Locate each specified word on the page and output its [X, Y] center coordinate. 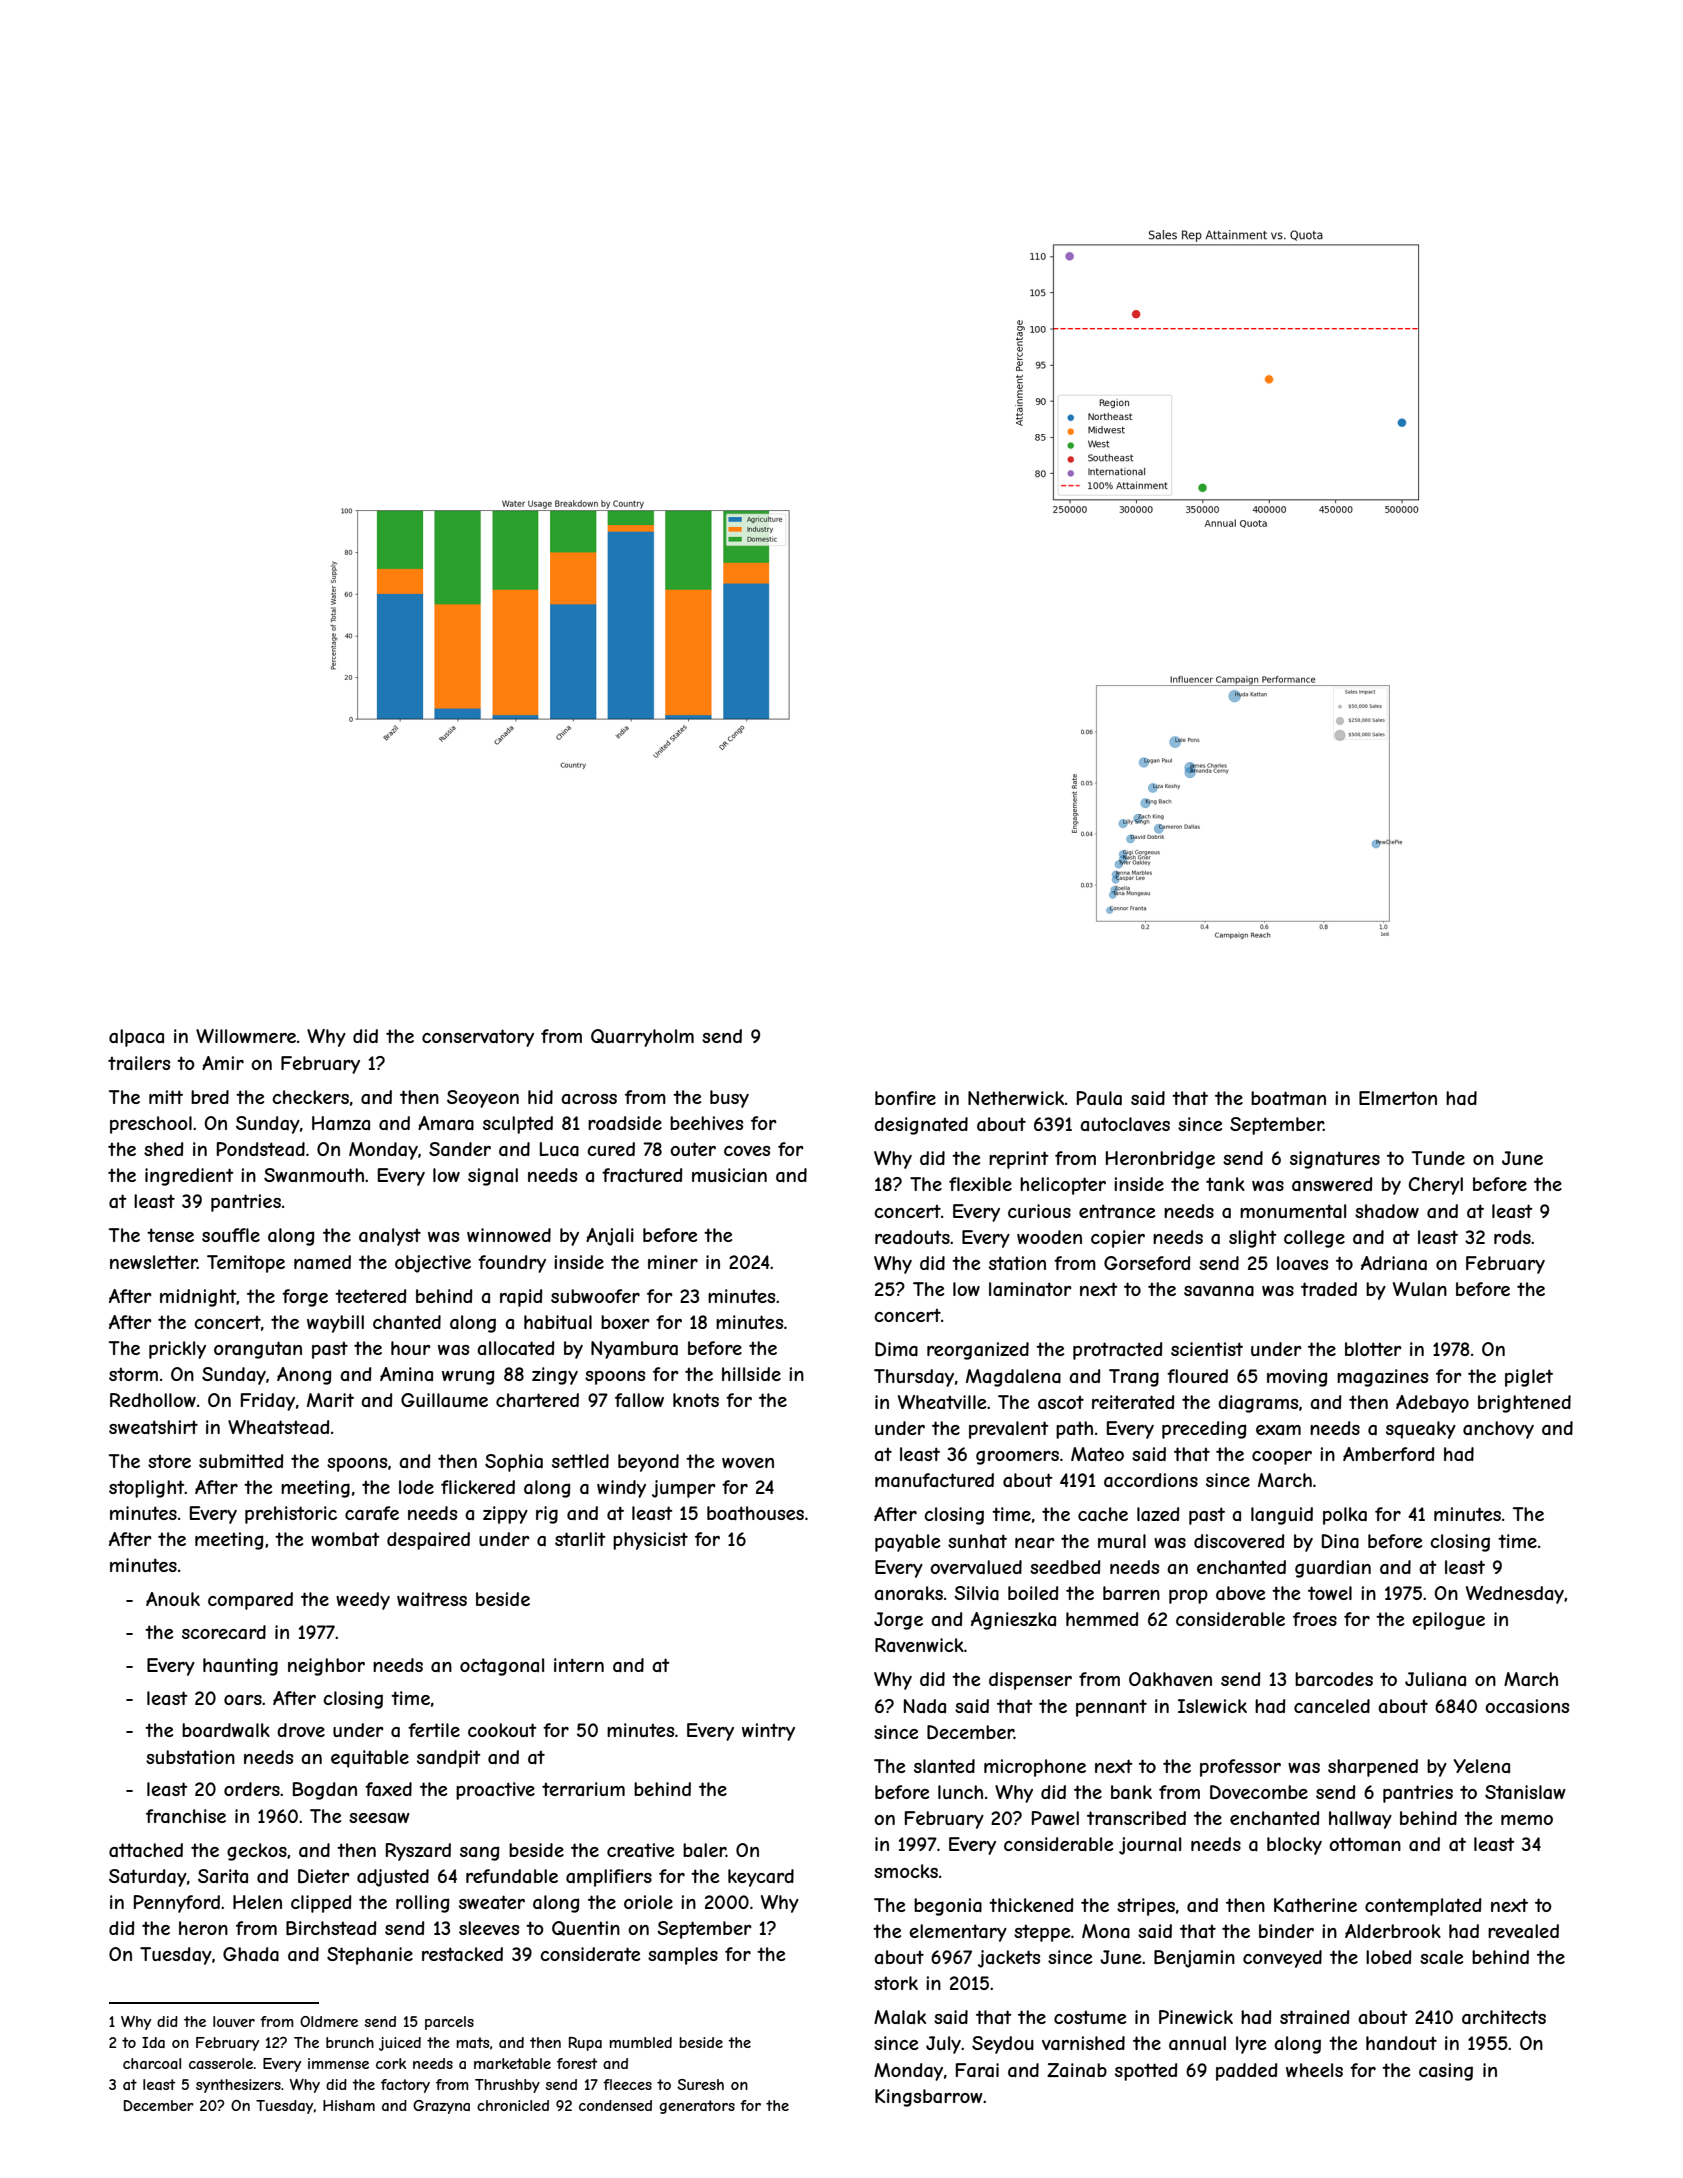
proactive [495, 1791]
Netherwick [1016, 1098]
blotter [1373, 1349]
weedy [363, 1601]
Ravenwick [919, 1645]
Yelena [1482, 1766]
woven [748, 1463]
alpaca [136, 1038]
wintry [768, 1732]
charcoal [152, 2063]
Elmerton [1398, 1098]
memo [1527, 1820]
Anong [304, 1376]
